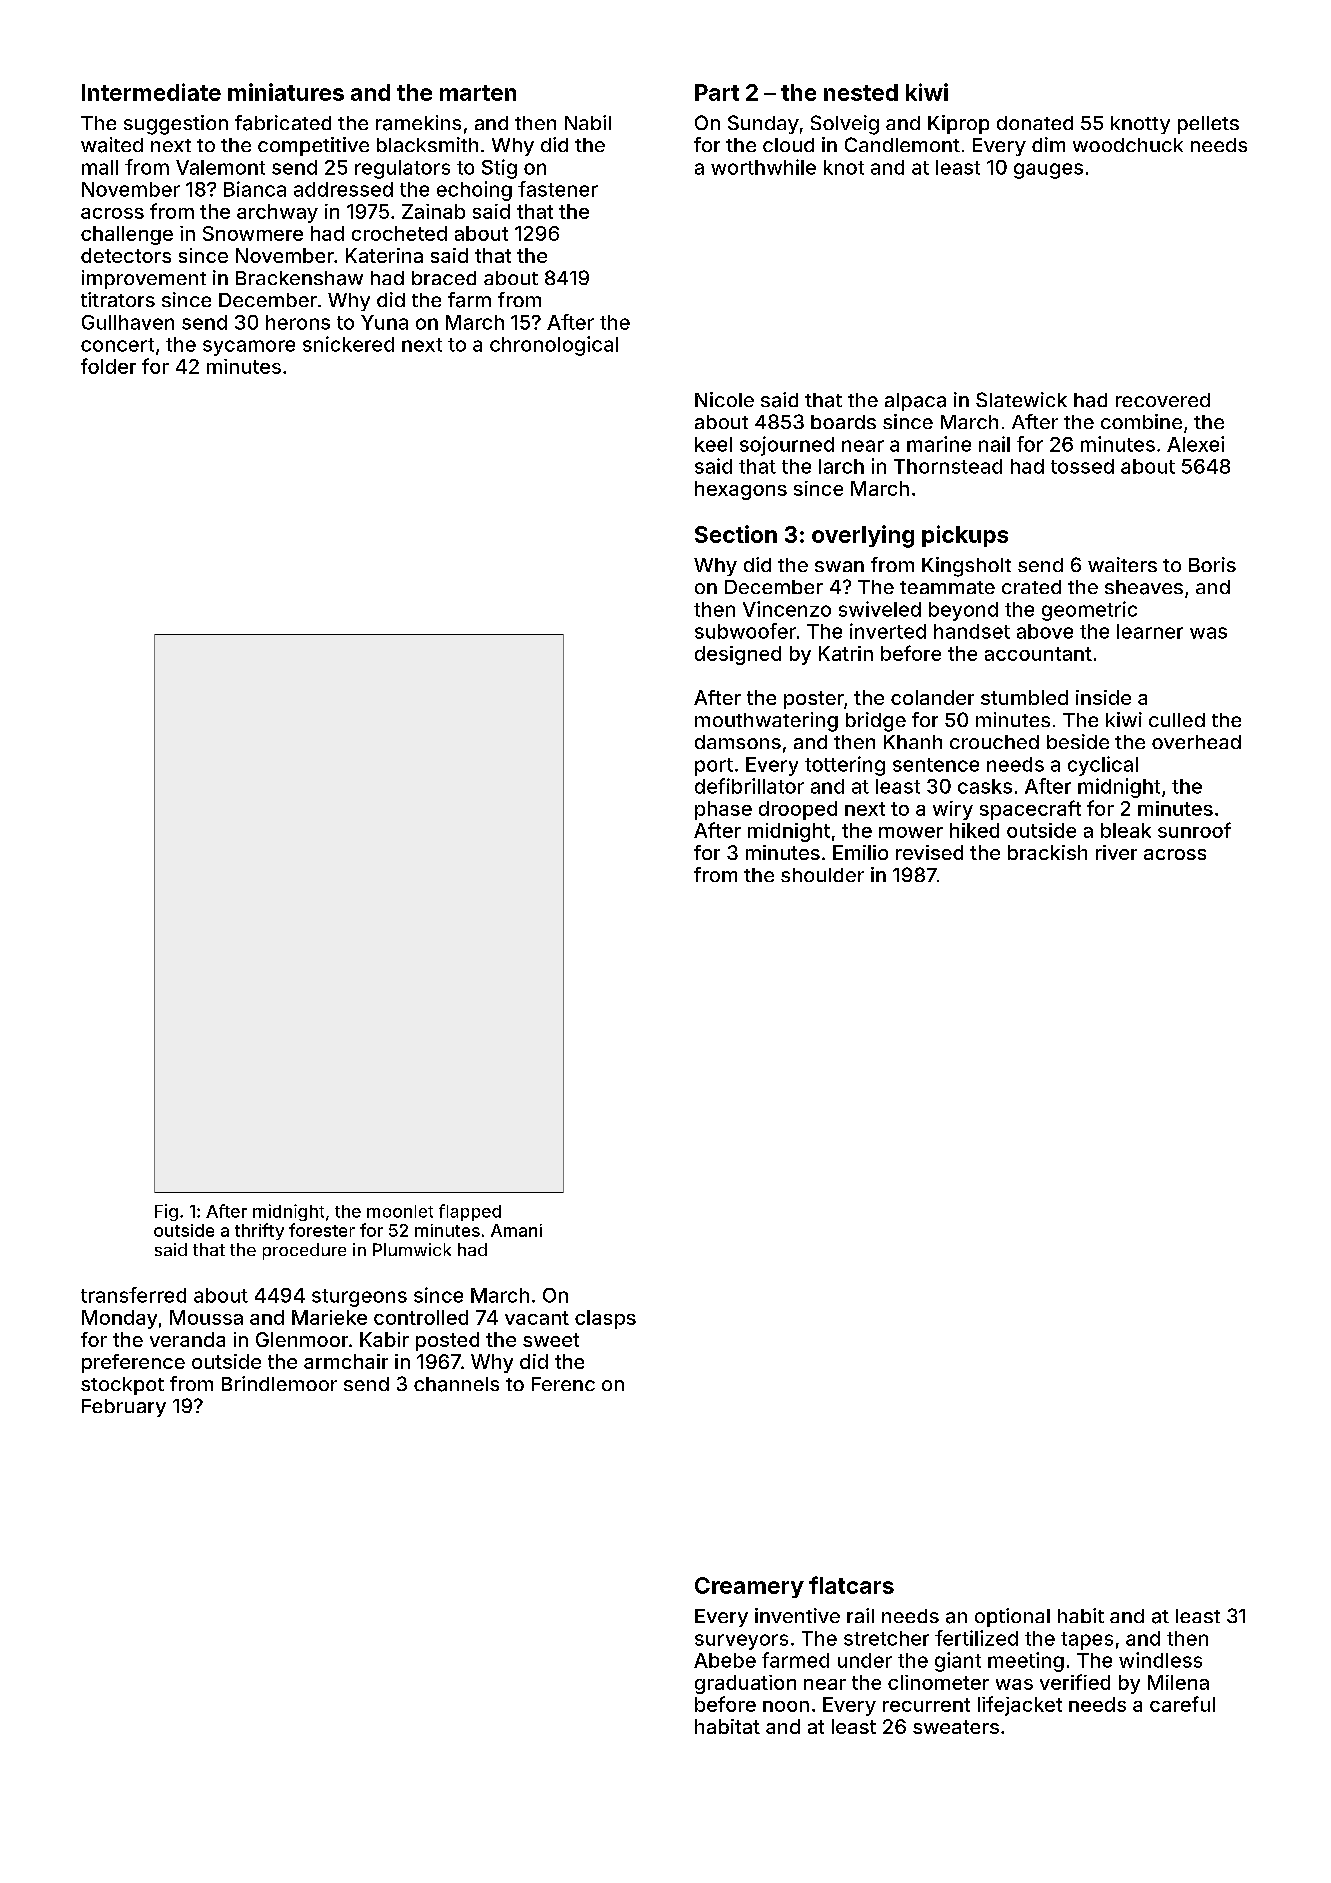 The image size is (1331, 1883). I want to click on Intermediate, so click(151, 92).
